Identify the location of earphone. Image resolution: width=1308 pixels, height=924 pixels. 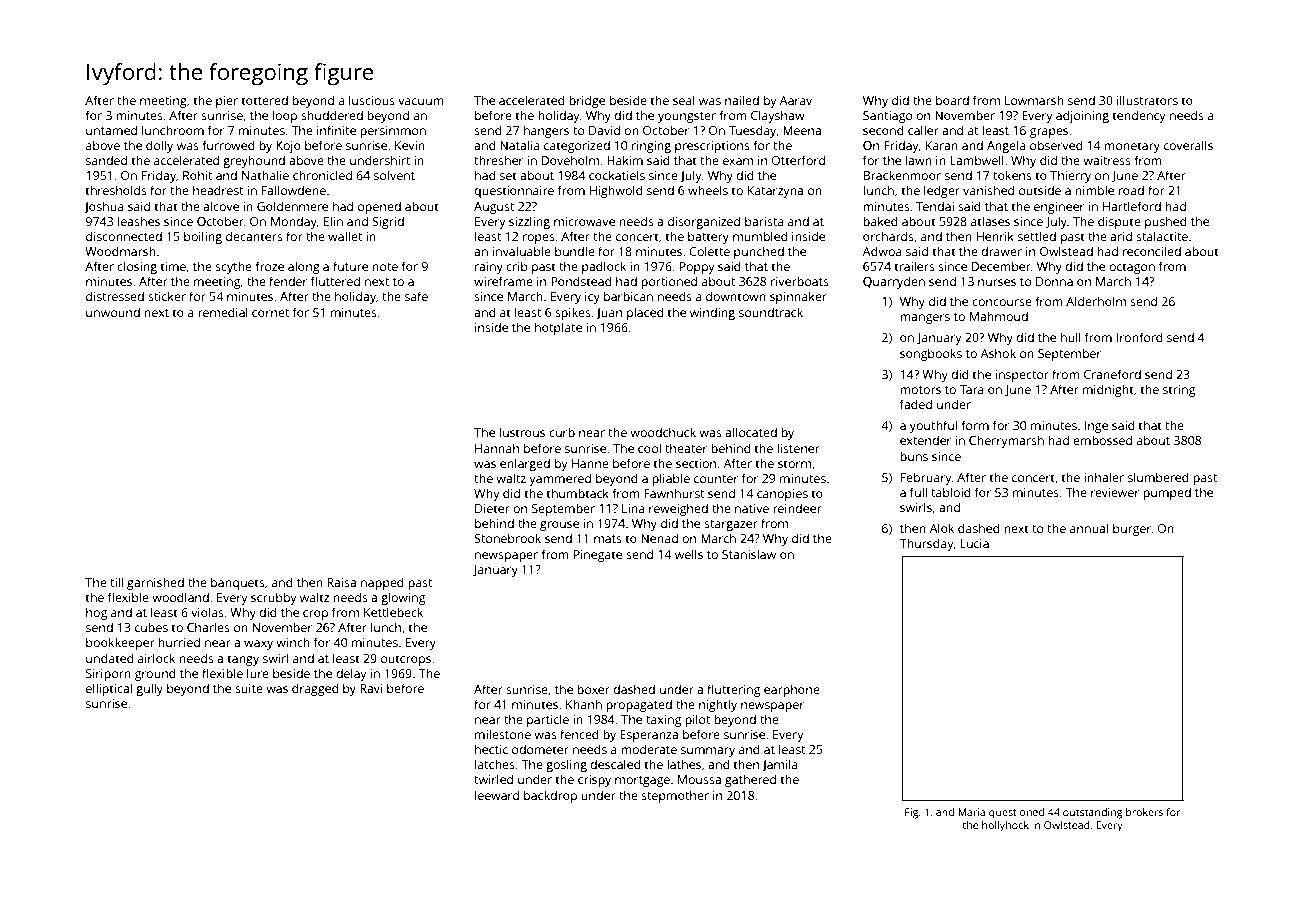
(792, 690).
